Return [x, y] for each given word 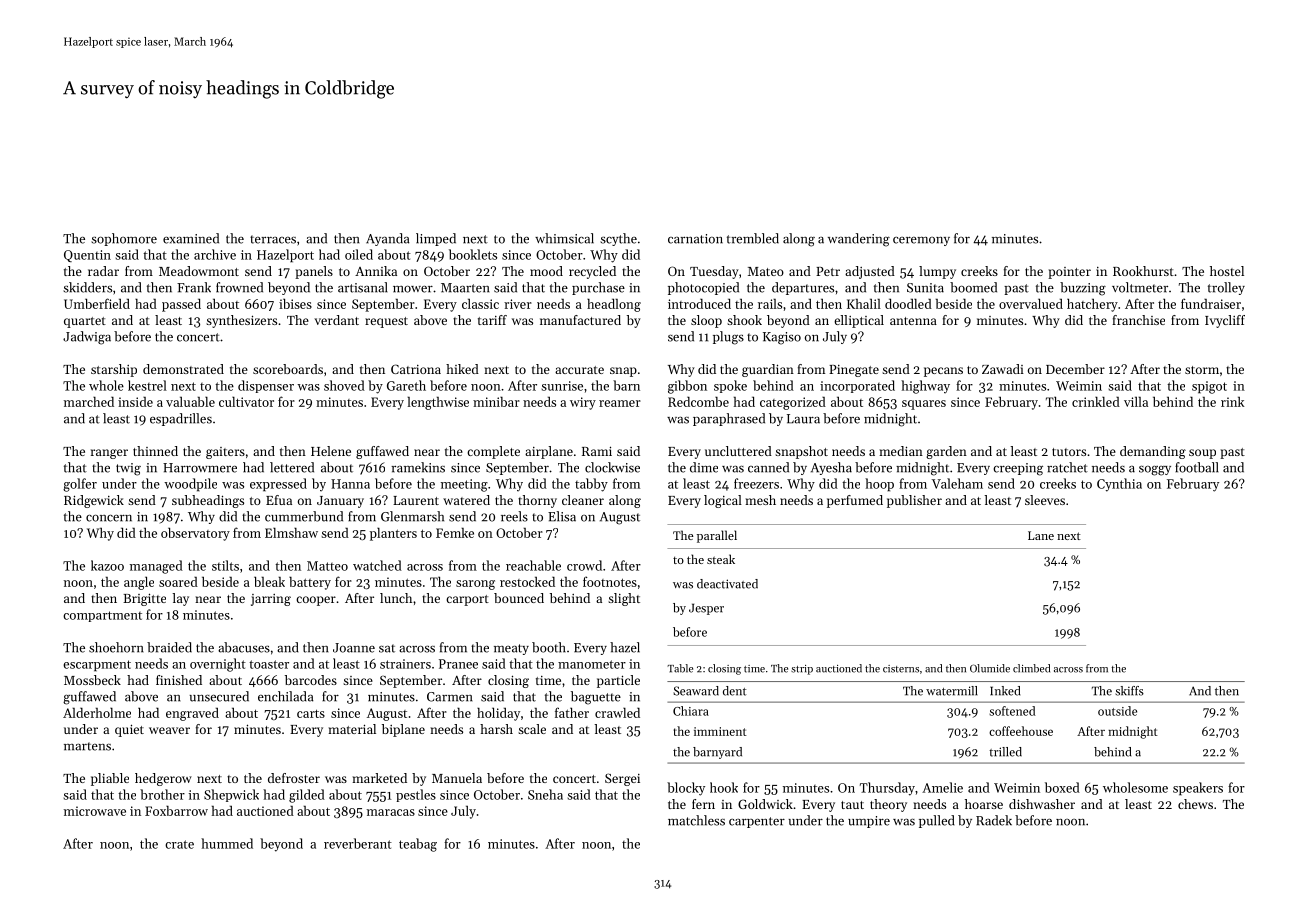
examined [191, 238]
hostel [1227, 271]
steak [721, 559]
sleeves [1045, 500]
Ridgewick [94, 501]
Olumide [990, 668]
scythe [618, 239]
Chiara [691, 711]
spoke [730, 386]
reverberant [358, 843]
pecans [943, 372]
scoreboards [288, 369]
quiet [129, 730]
